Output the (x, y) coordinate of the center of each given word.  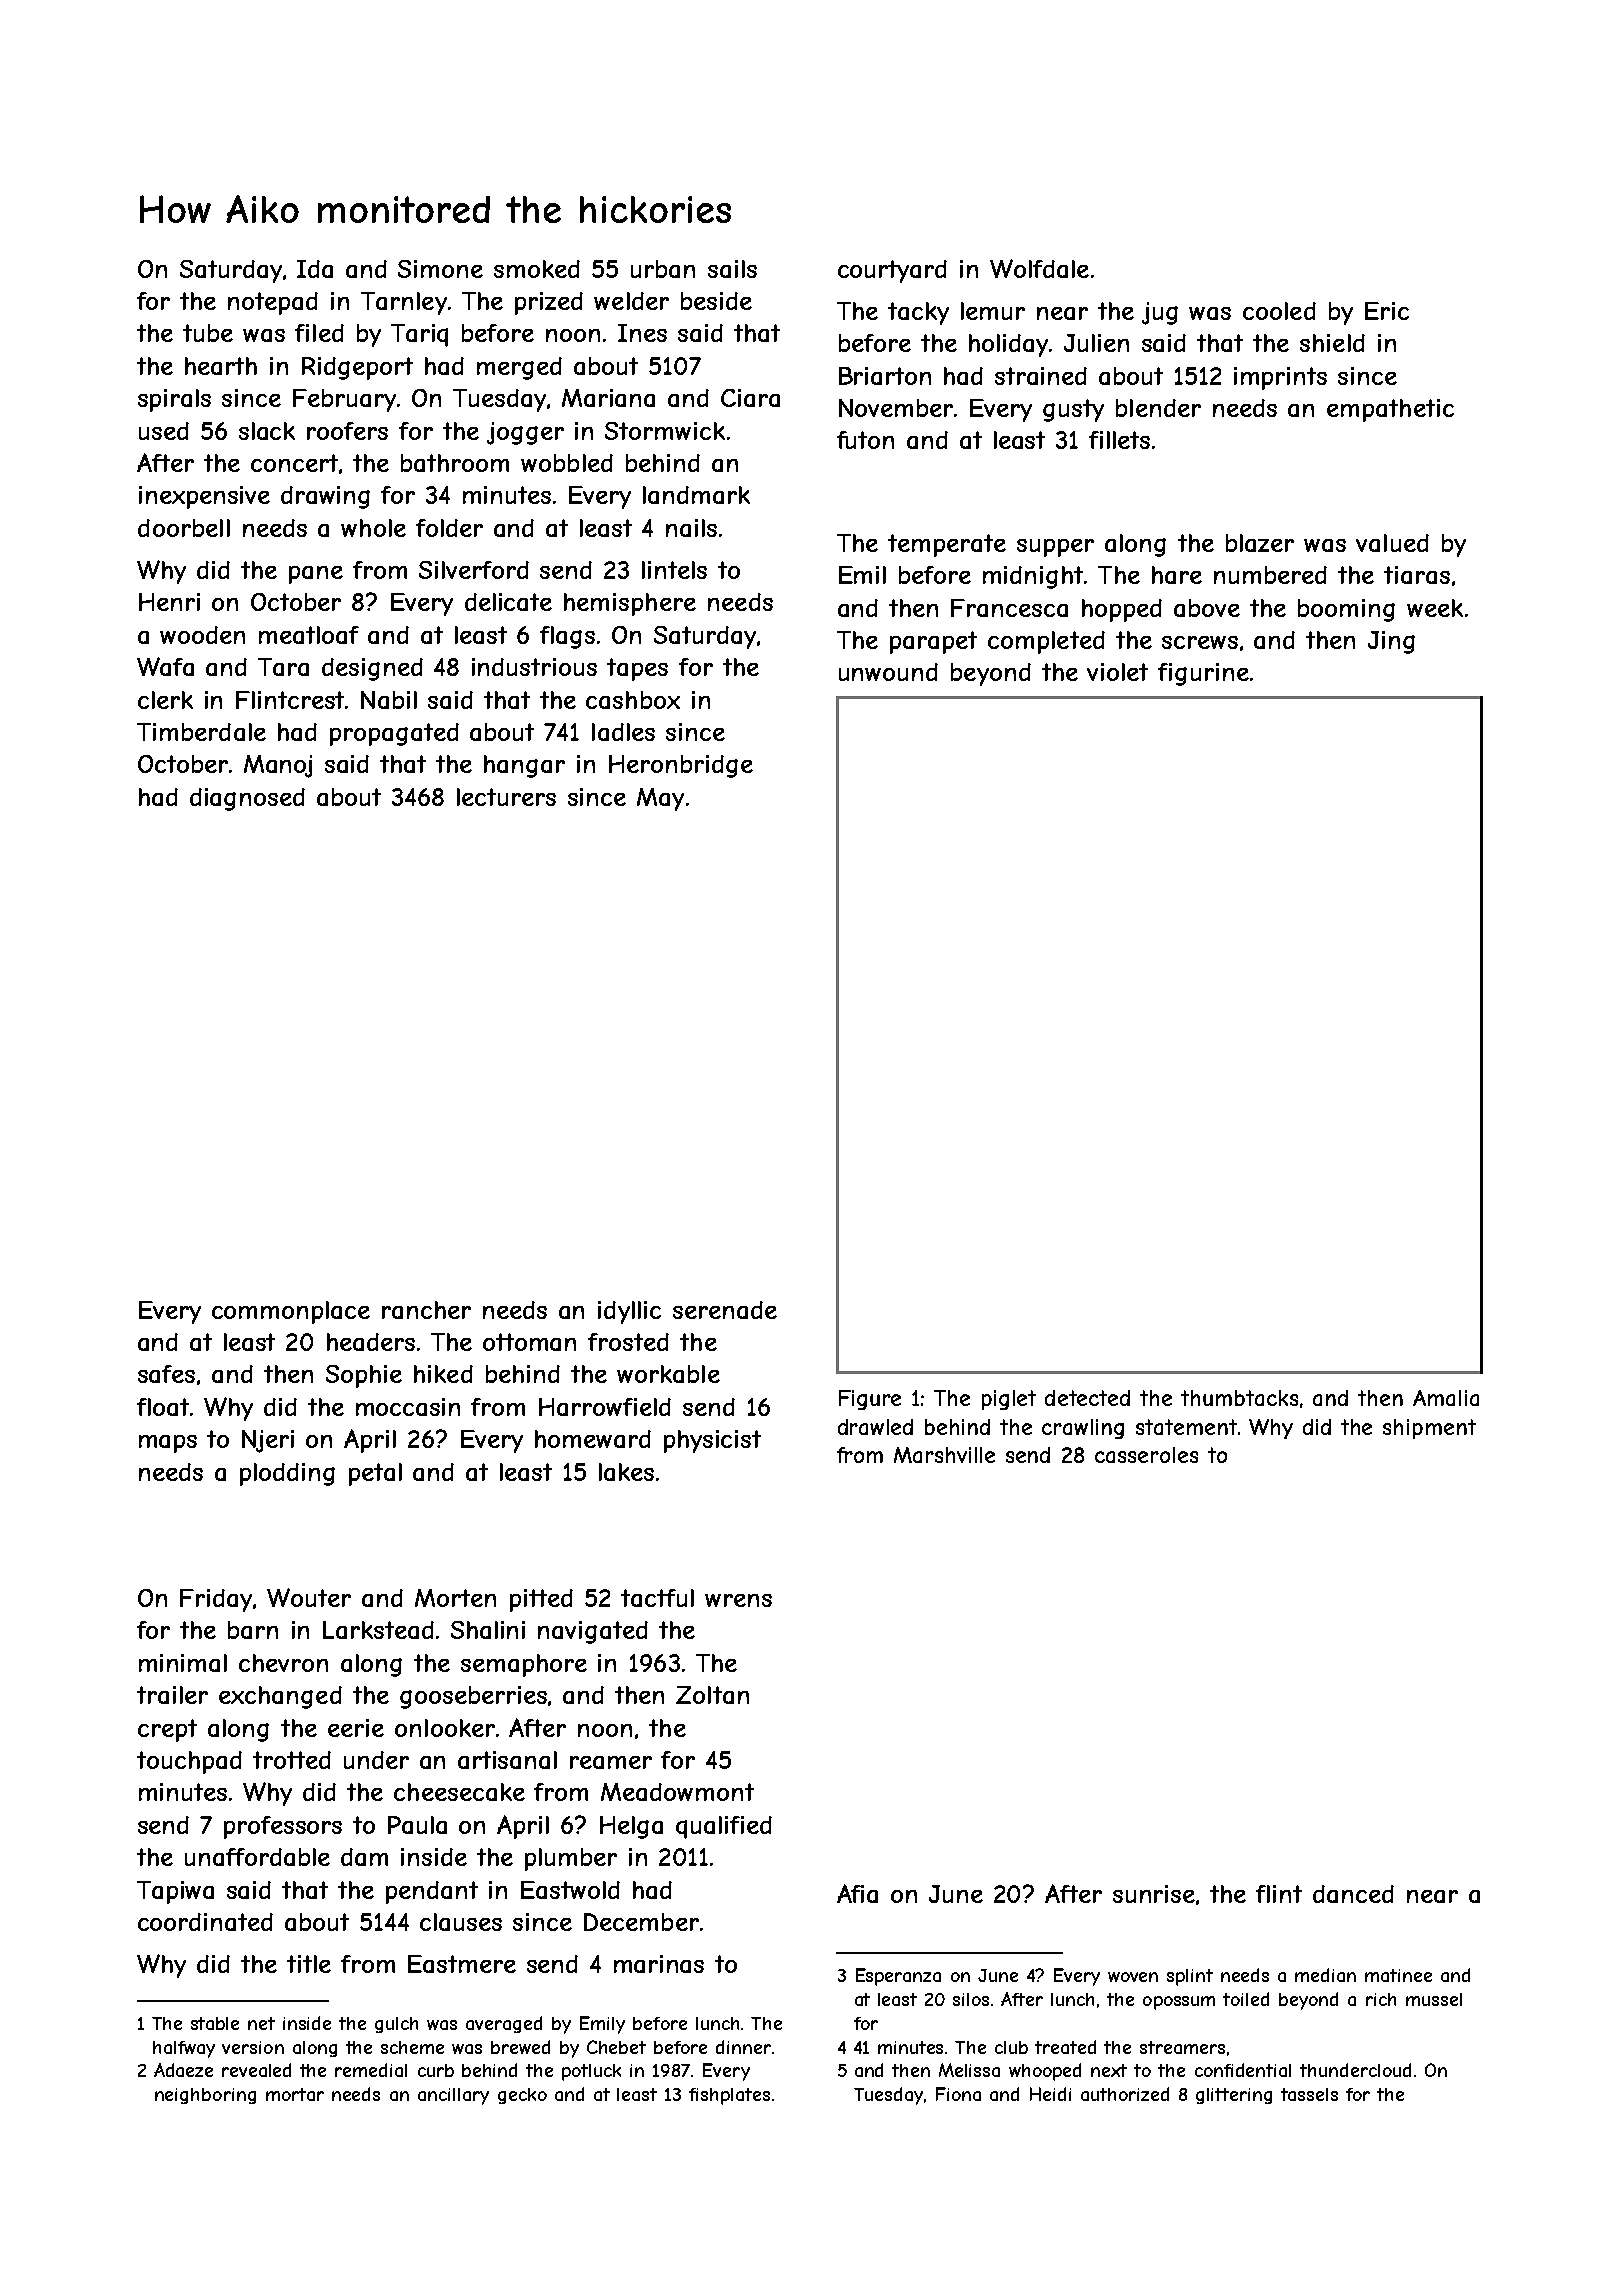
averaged (504, 2024)
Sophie (364, 1376)
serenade (725, 1310)
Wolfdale (1039, 268)
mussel (1434, 1999)
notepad (273, 303)
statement (1186, 1427)
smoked (537, 269)
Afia (857, 1893)
